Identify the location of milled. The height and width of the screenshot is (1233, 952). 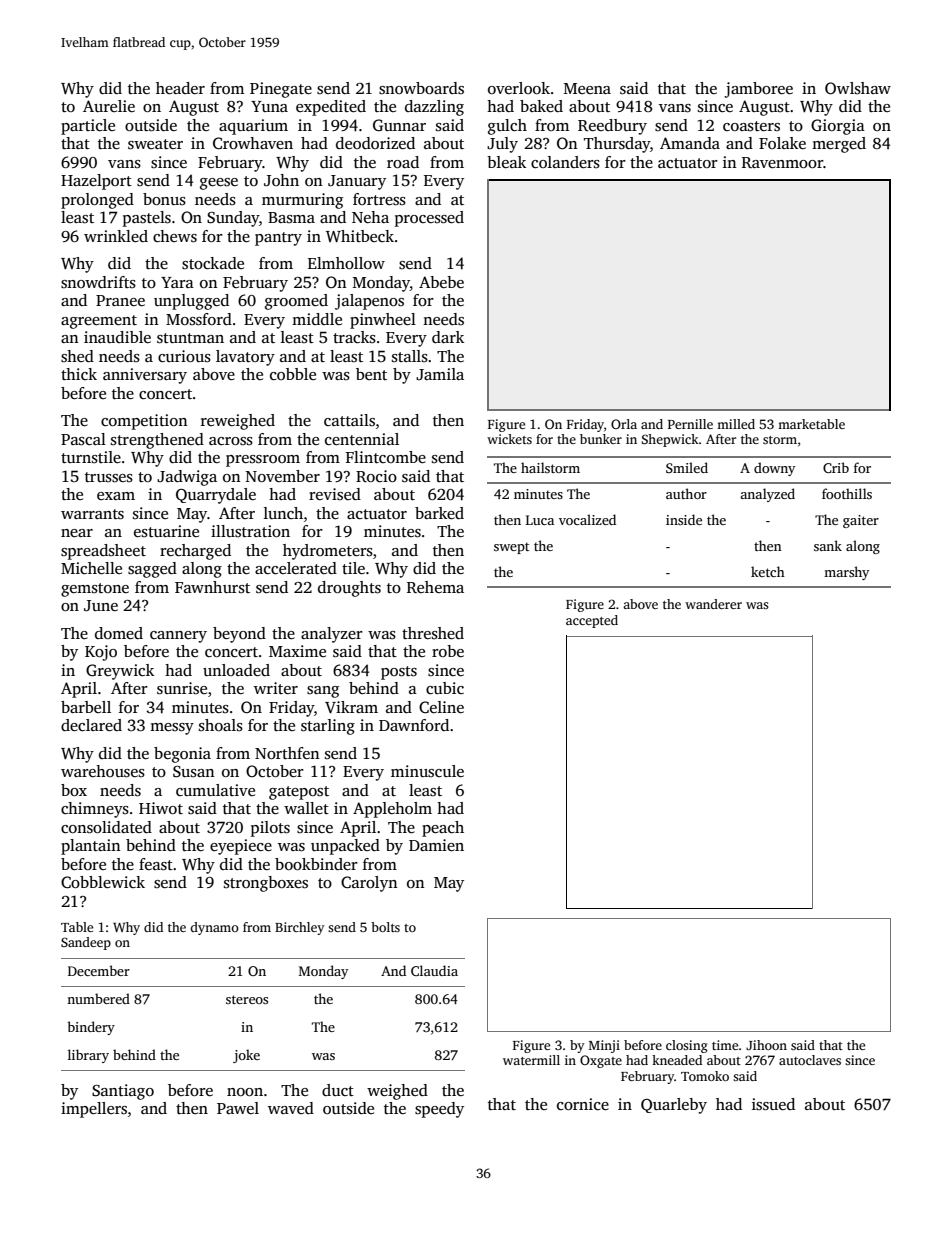
(736, 424).
